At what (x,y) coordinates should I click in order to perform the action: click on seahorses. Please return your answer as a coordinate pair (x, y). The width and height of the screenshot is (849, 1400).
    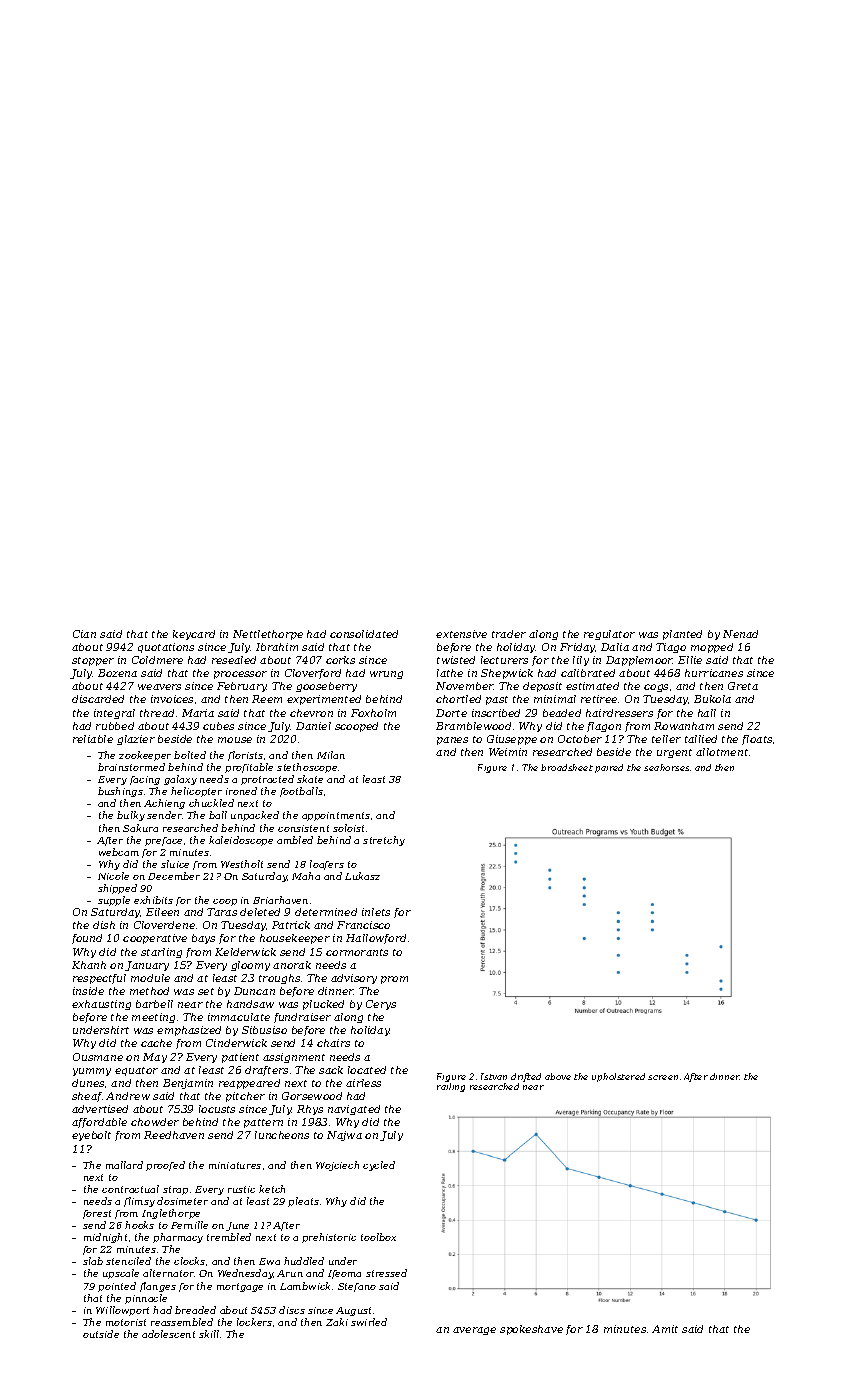
    Looking at the image, I should click on (666, 767).
